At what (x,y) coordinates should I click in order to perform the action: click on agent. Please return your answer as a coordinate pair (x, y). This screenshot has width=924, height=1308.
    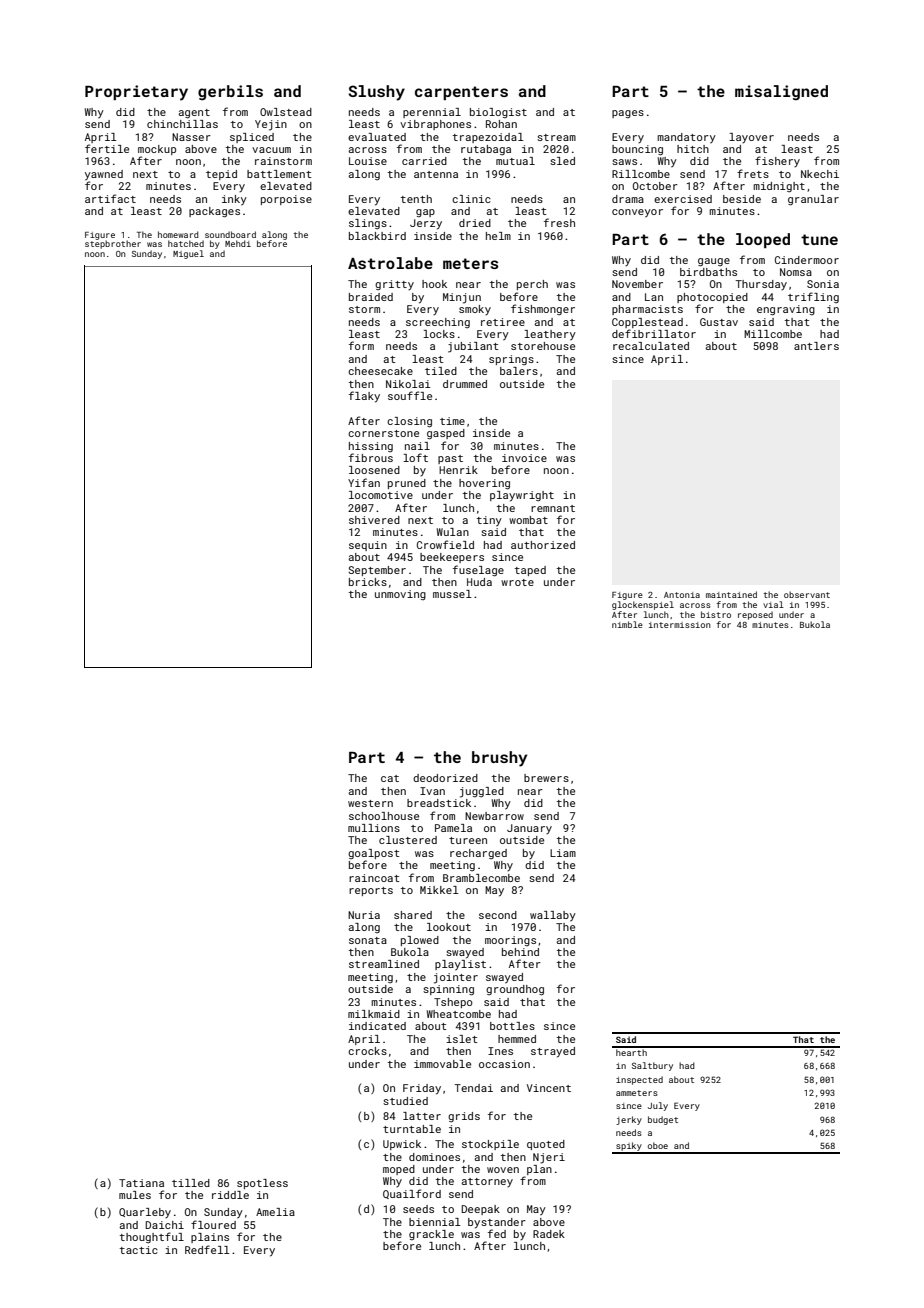
    Looking at the image, I should click on (194, 114).
